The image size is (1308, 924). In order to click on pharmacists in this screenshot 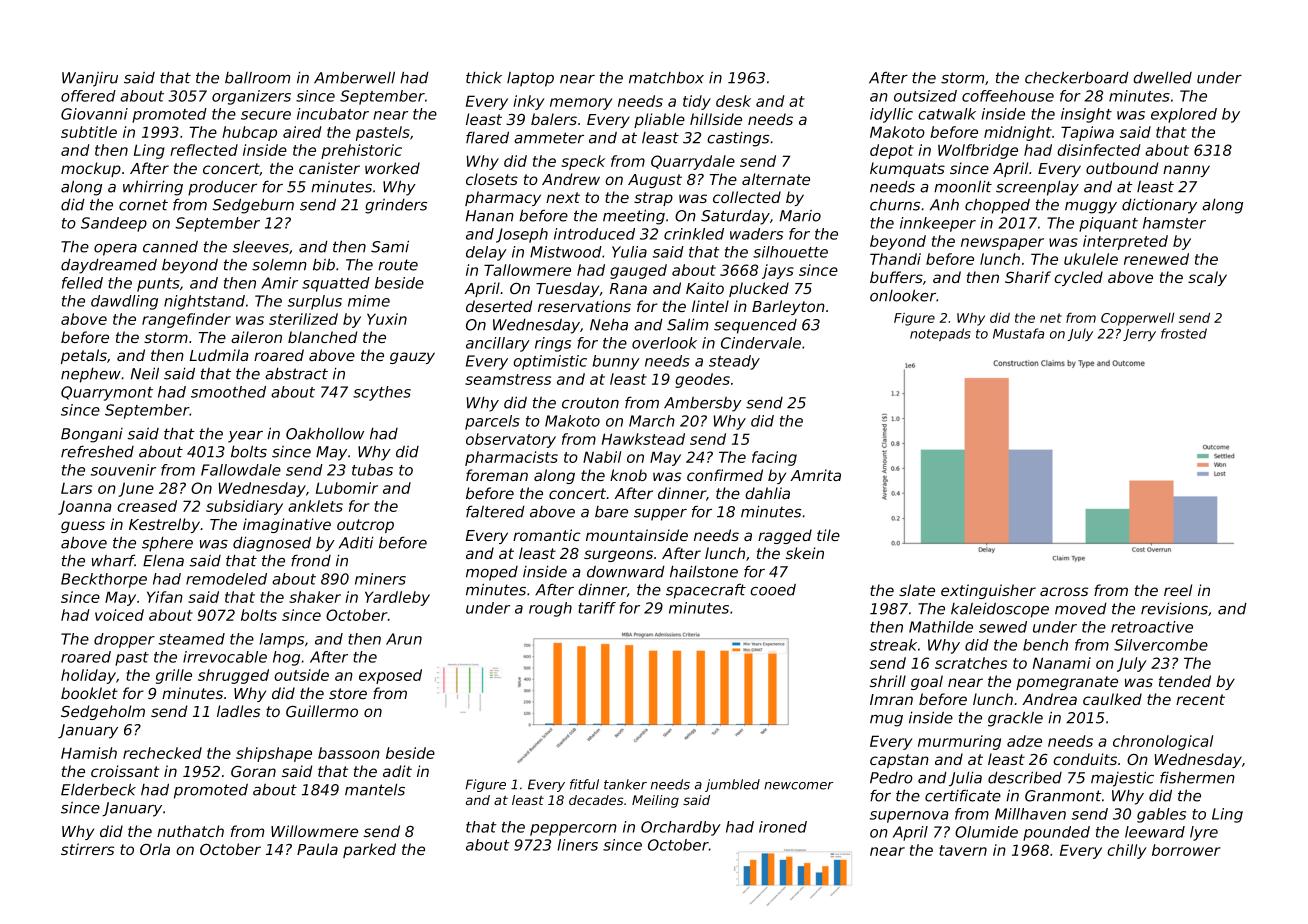, I will do `click(511, 458)`.
